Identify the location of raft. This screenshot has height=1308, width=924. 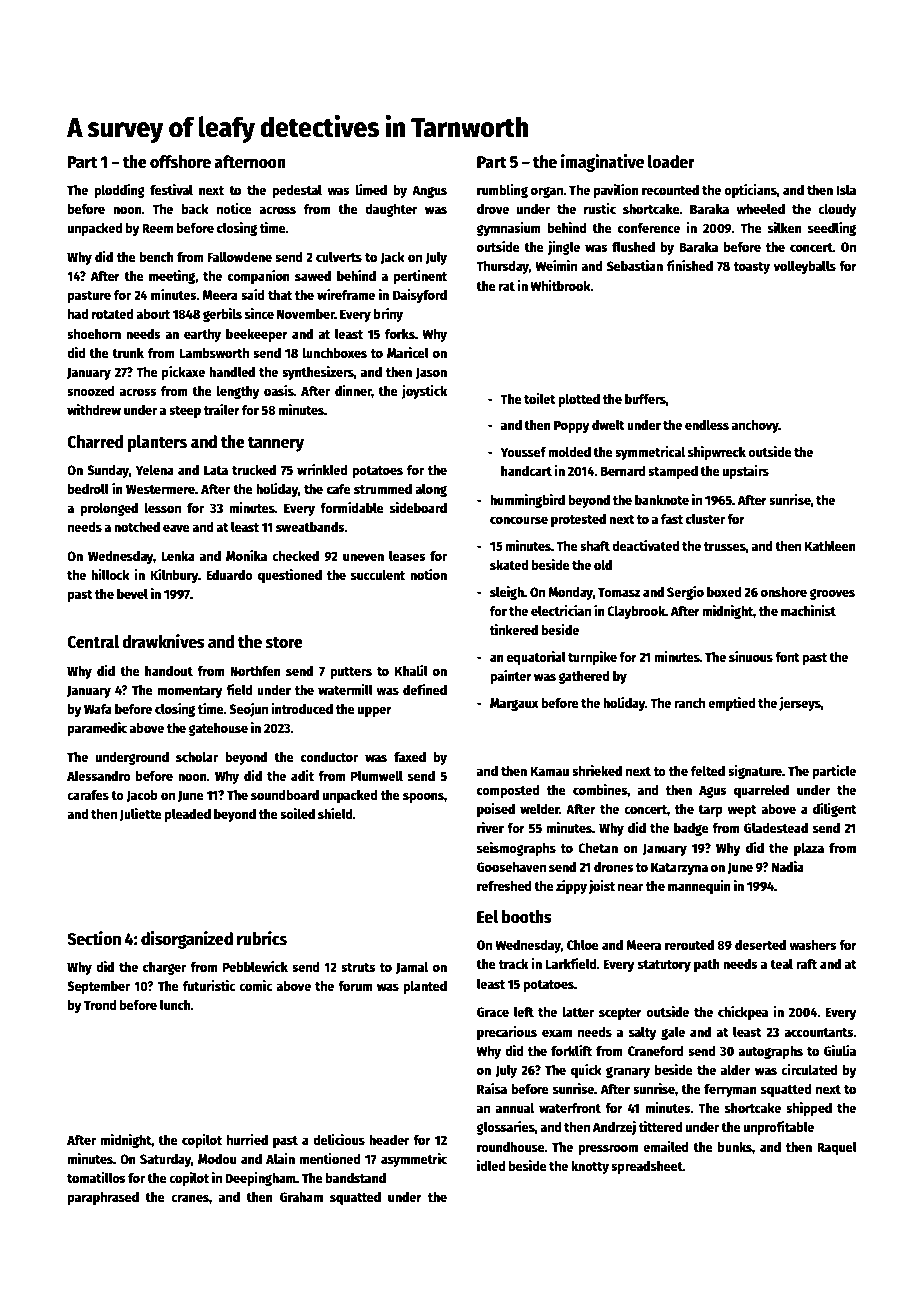
(806, 964).
